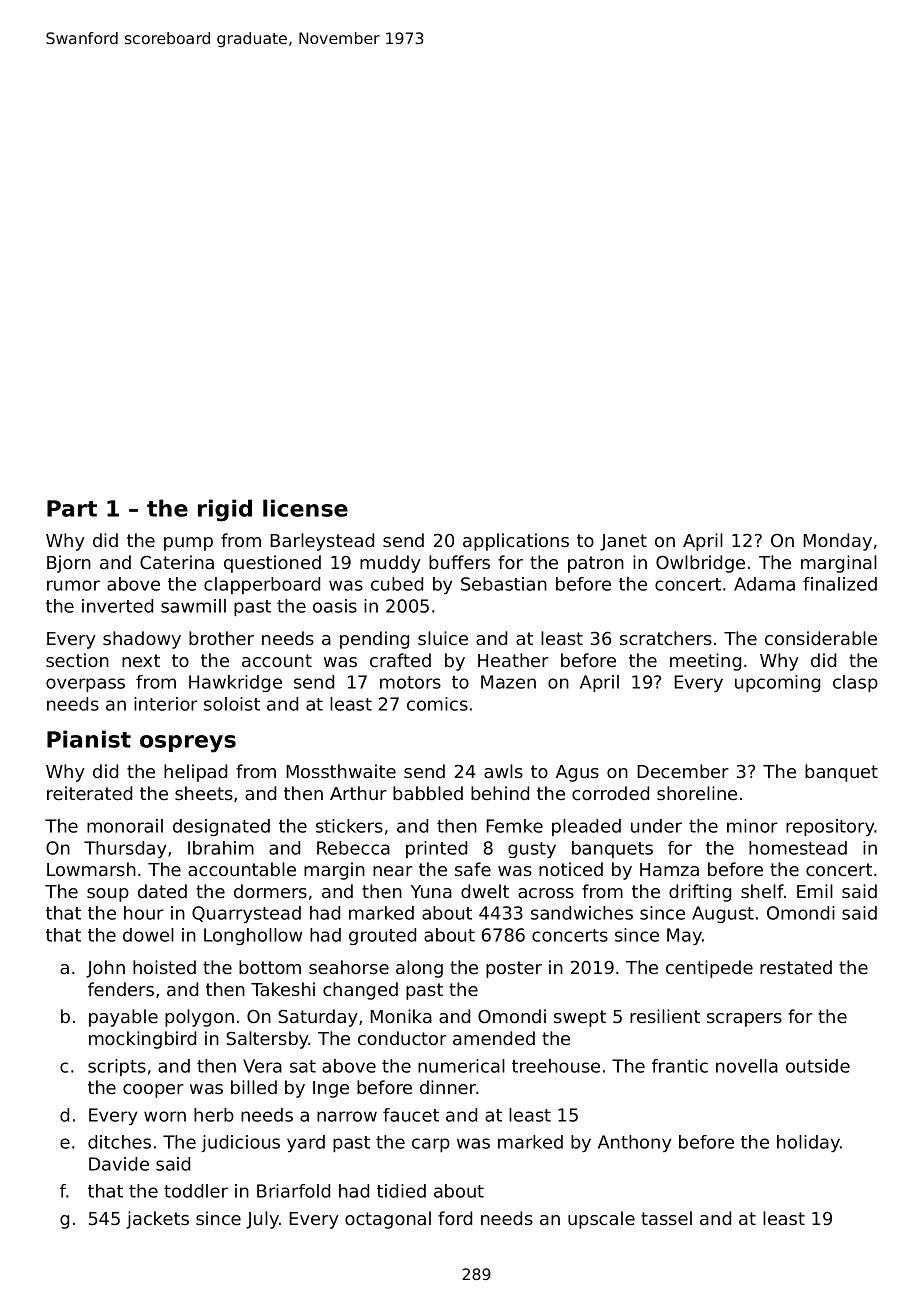 The image size is (924, 1308). I want to click on treehouse, so click(556, 1066).
